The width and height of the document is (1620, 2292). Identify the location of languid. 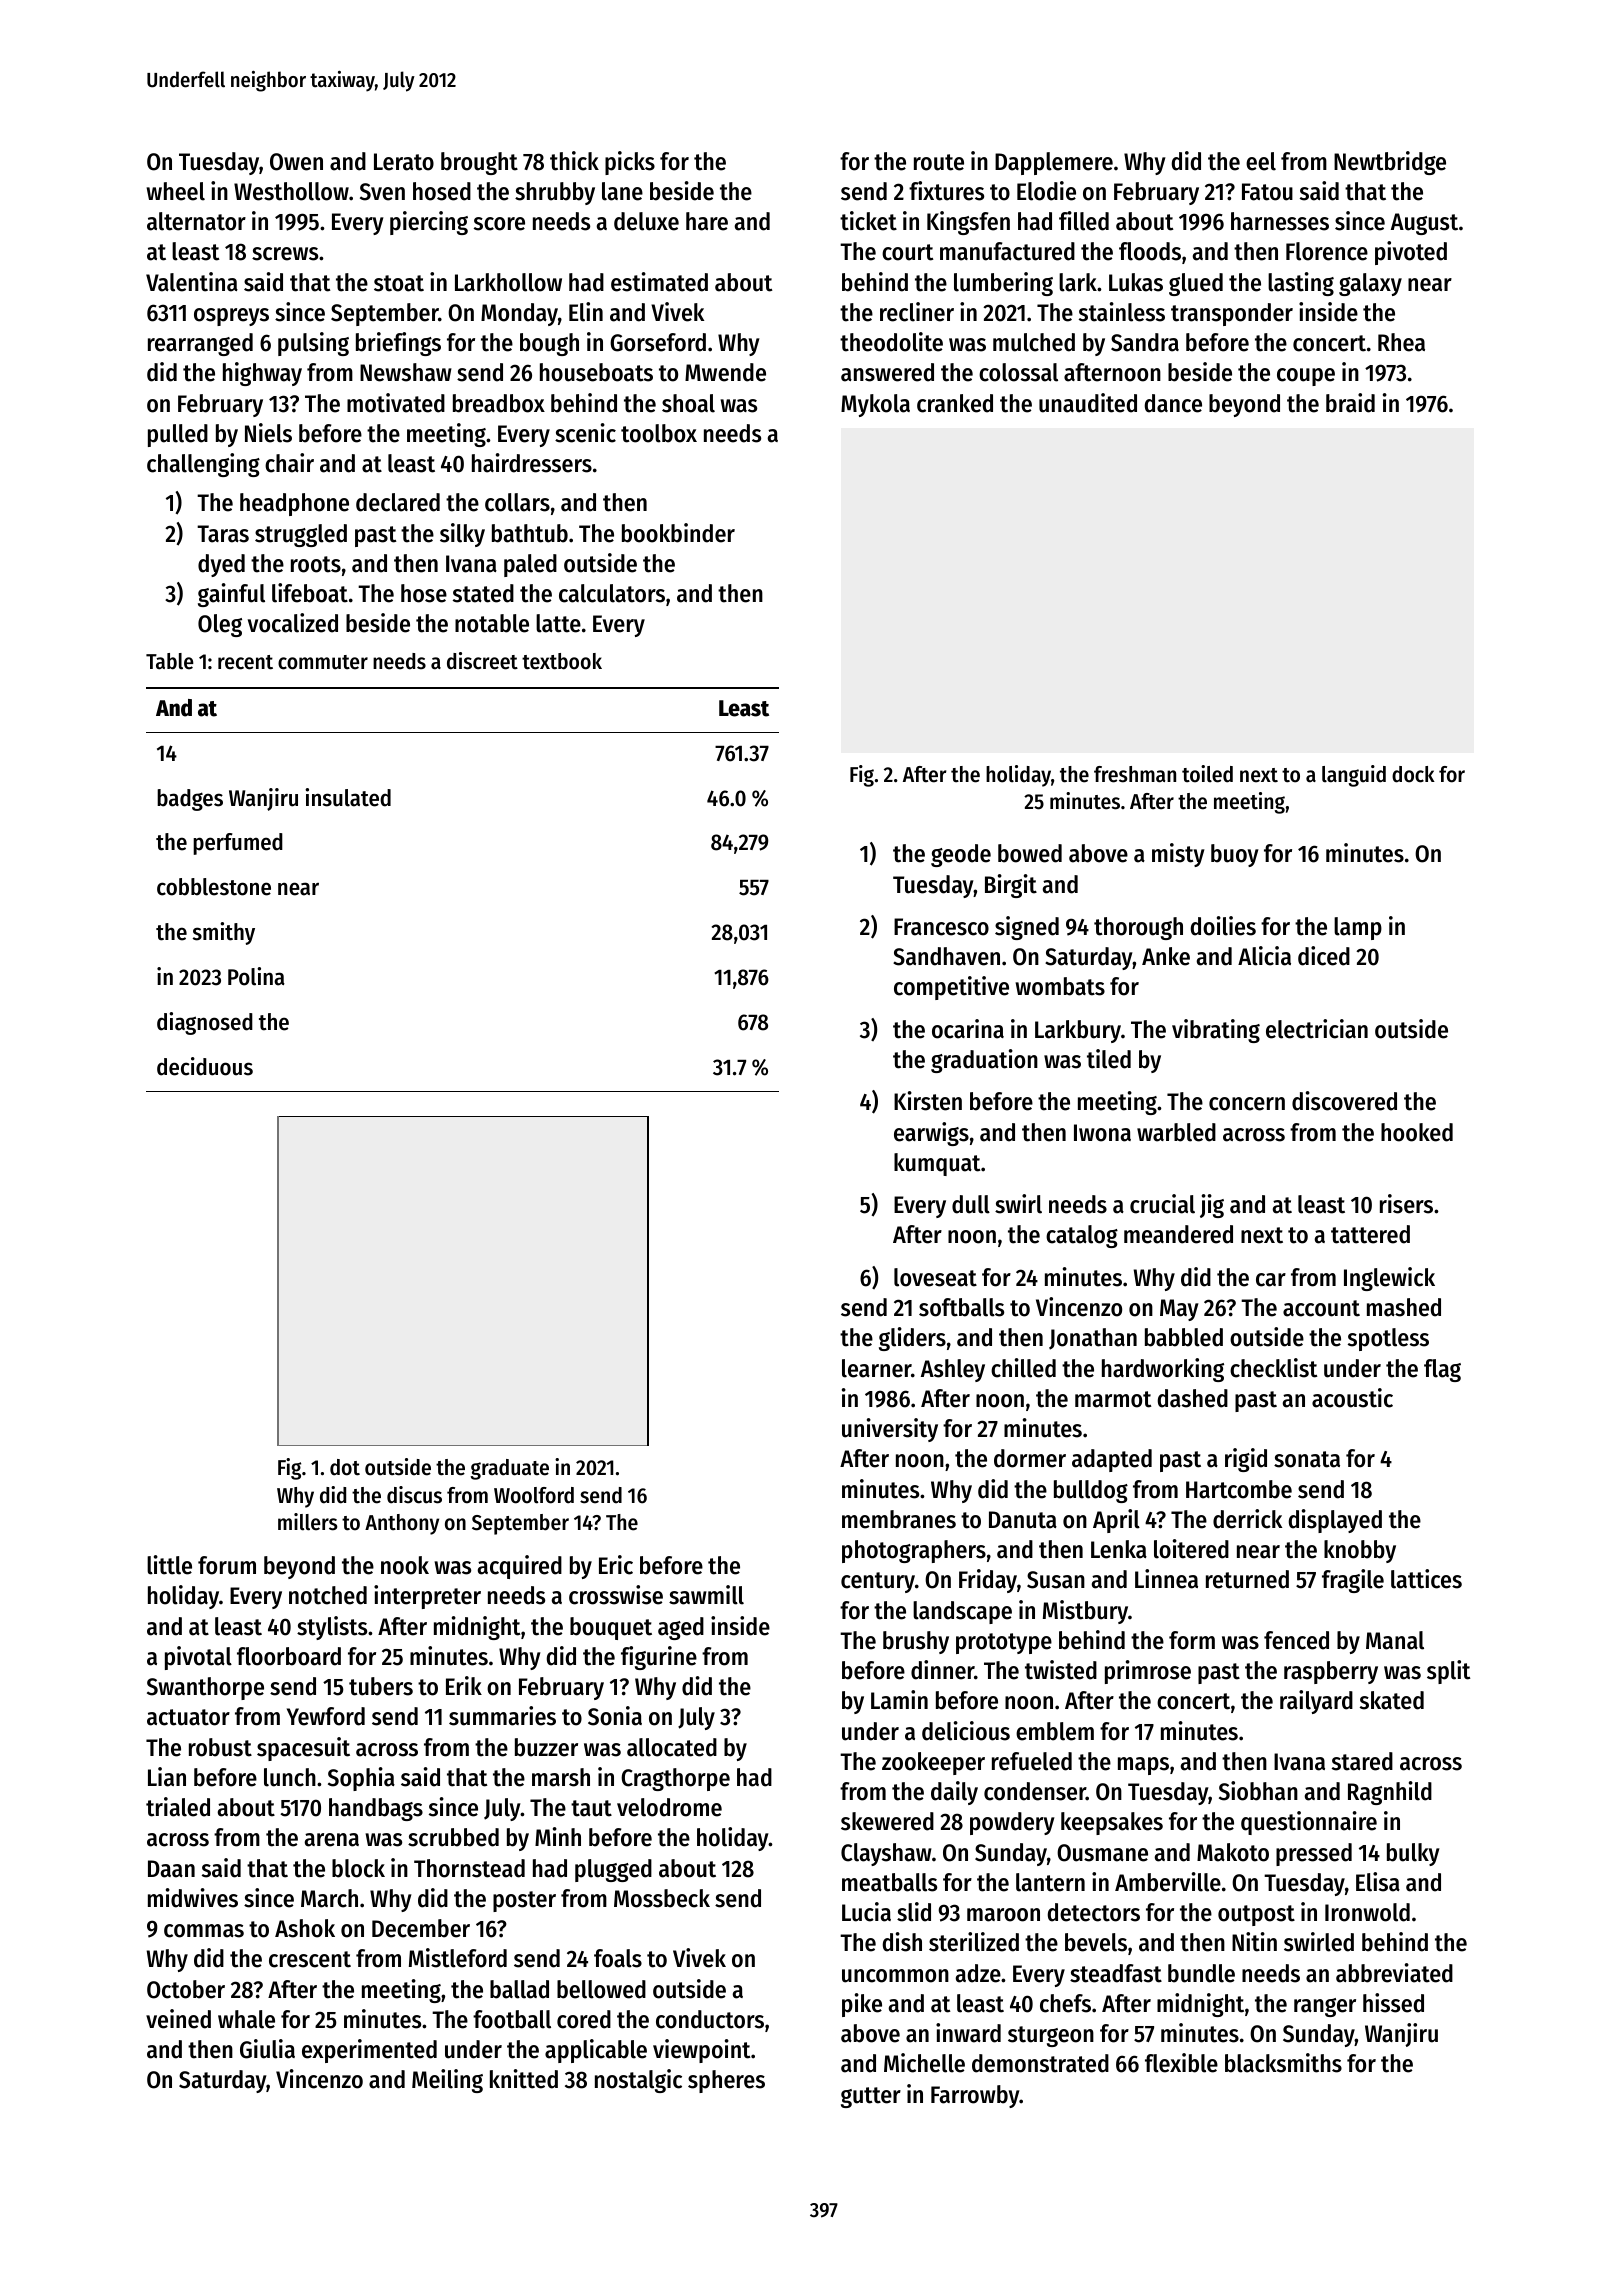
(1354, 776).
